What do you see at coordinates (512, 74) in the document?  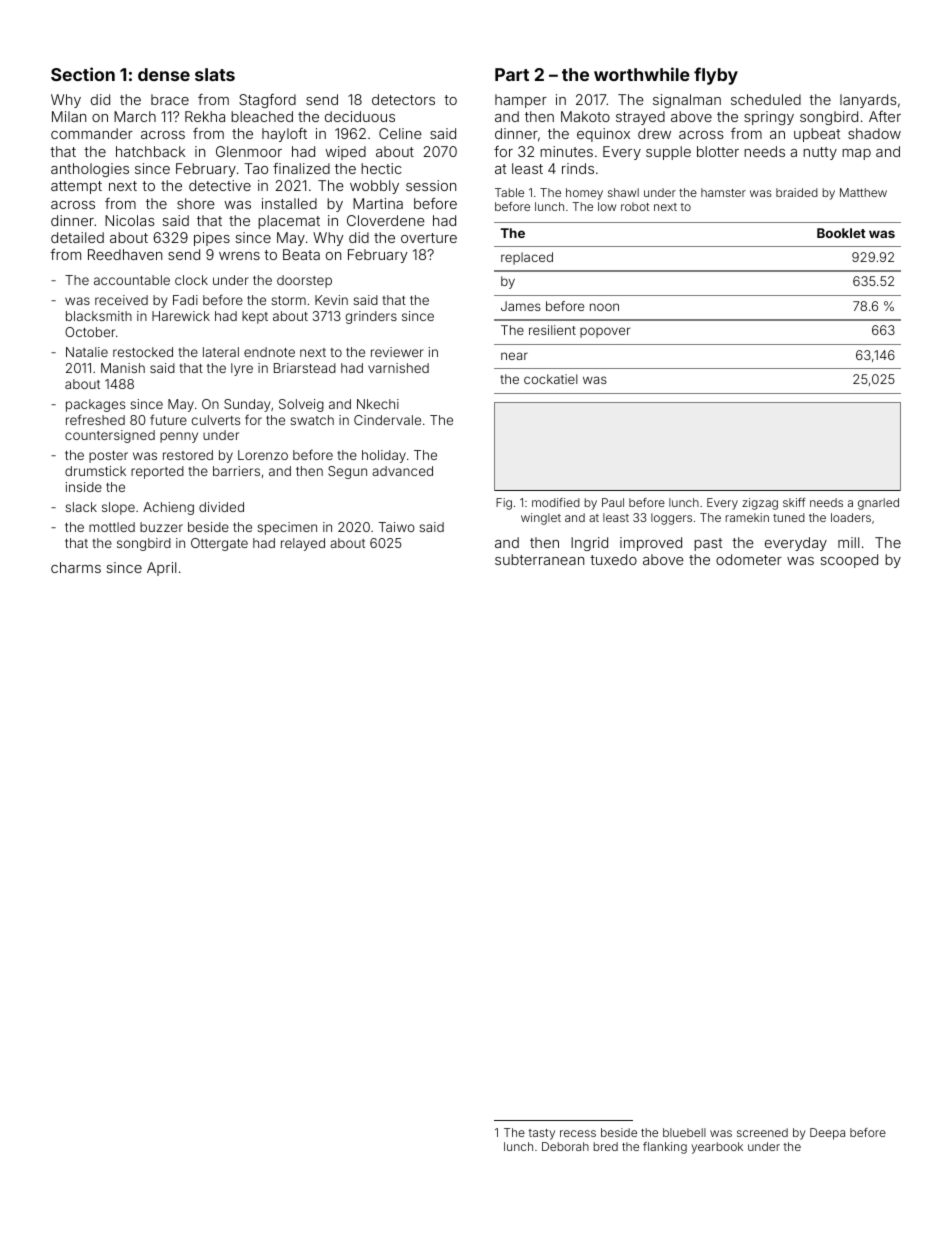 I see `Part` at bounding box center [512, 74].
